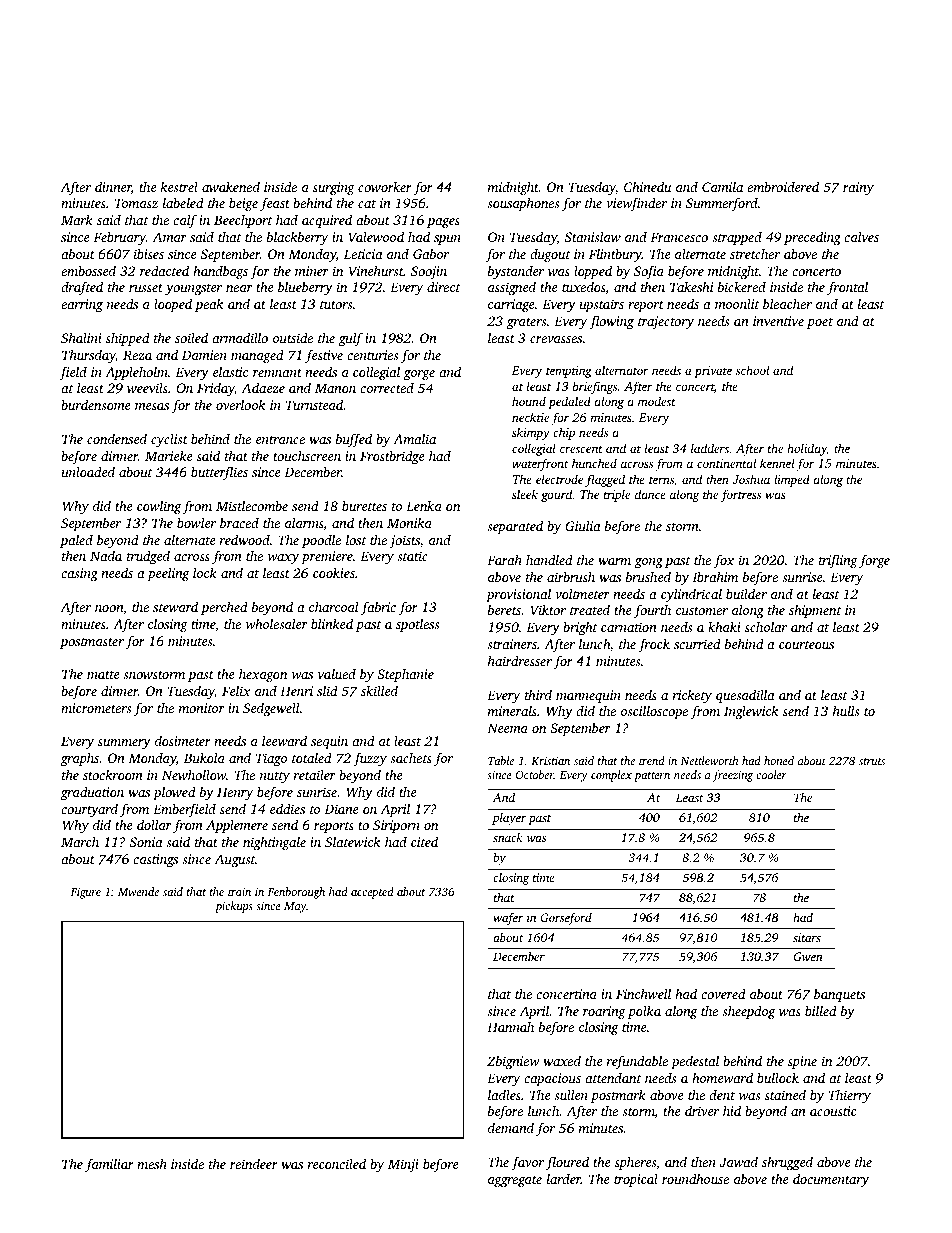 The width and height of the screenshot is (952, 1233). Describe the element at coordinates (807, 449) in the screenshot. I see `holiday` at that location.
